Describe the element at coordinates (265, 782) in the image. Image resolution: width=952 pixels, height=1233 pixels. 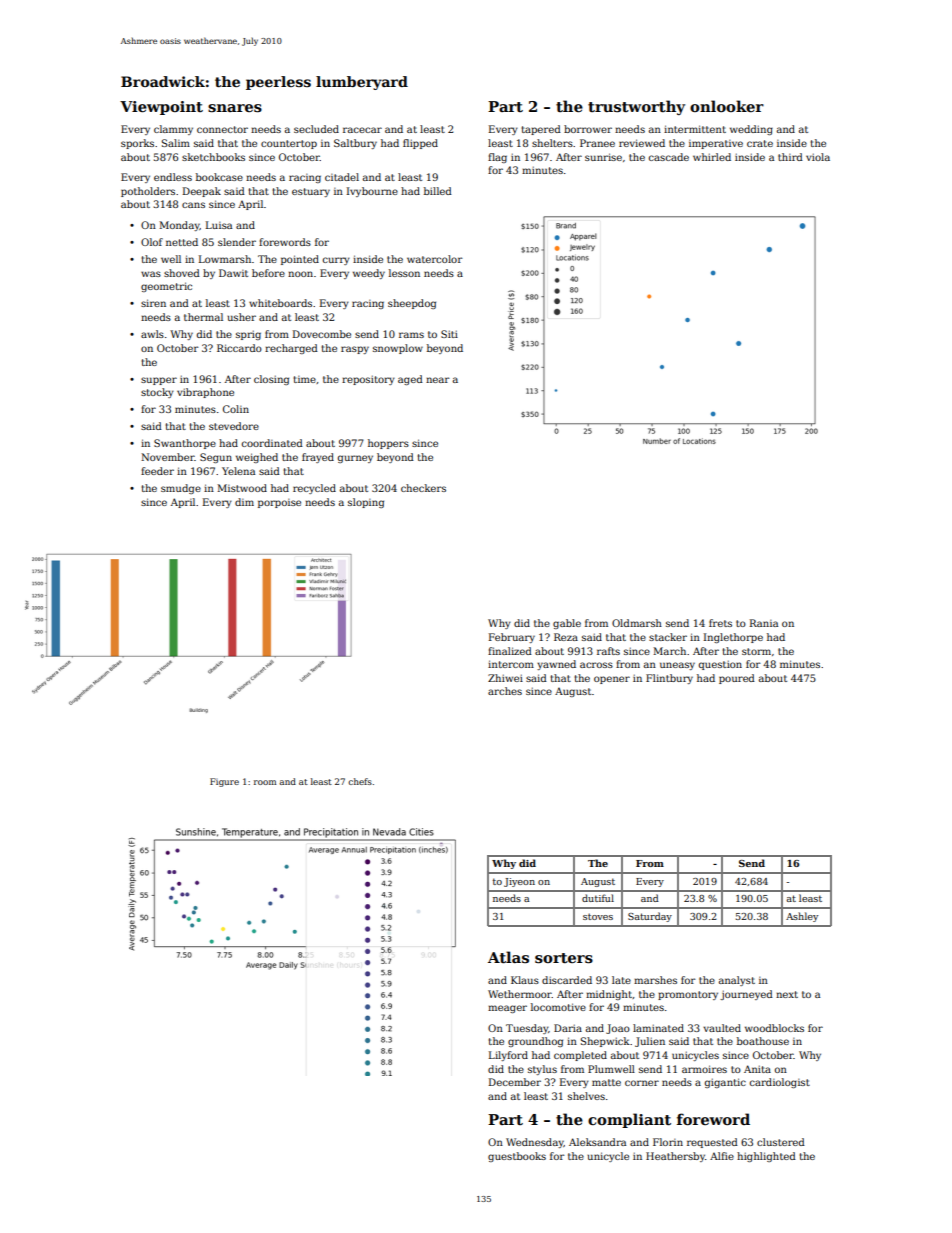
I see `room` at that location.
